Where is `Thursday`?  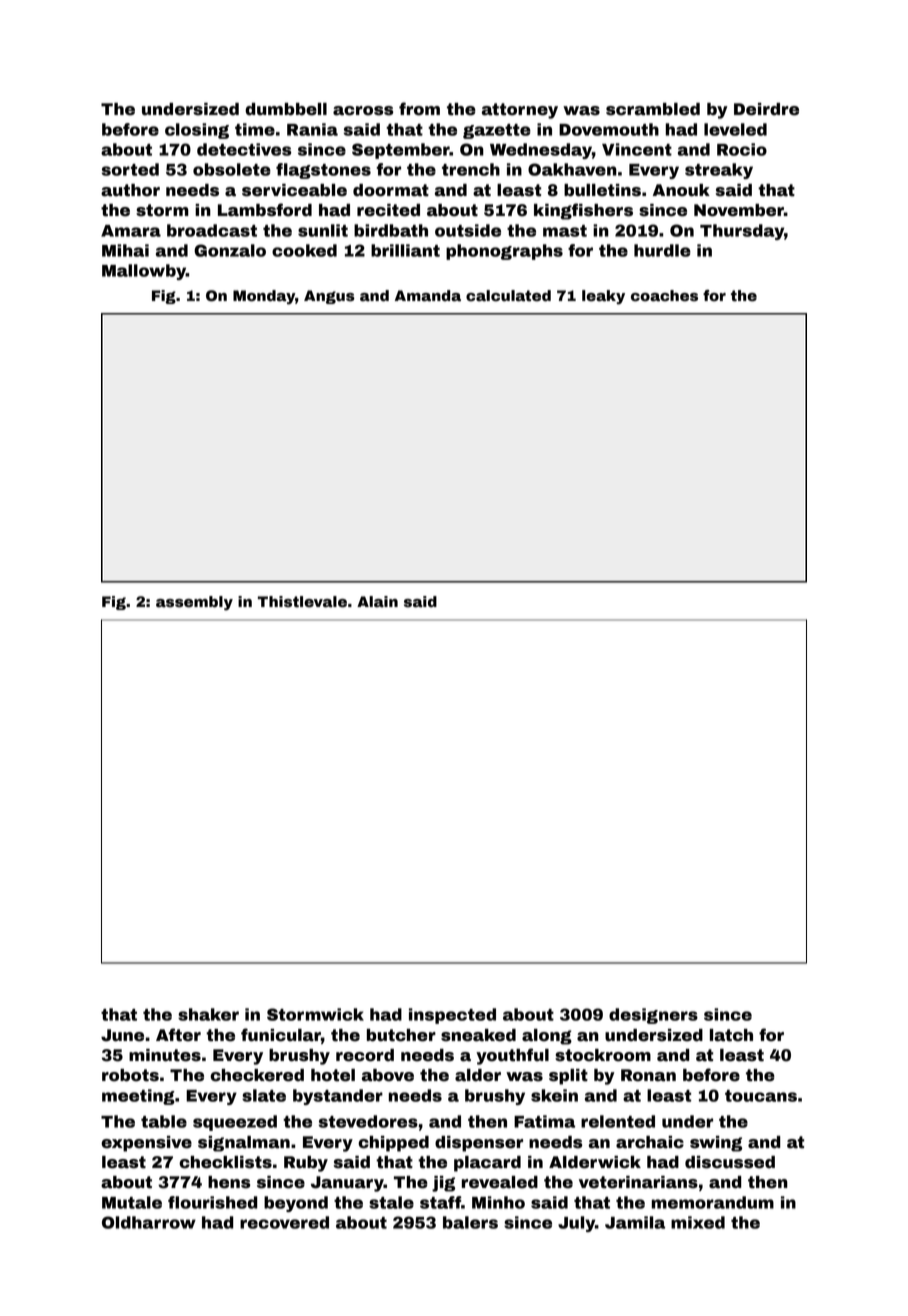
Thursday is located at coordinates (742, 232).
